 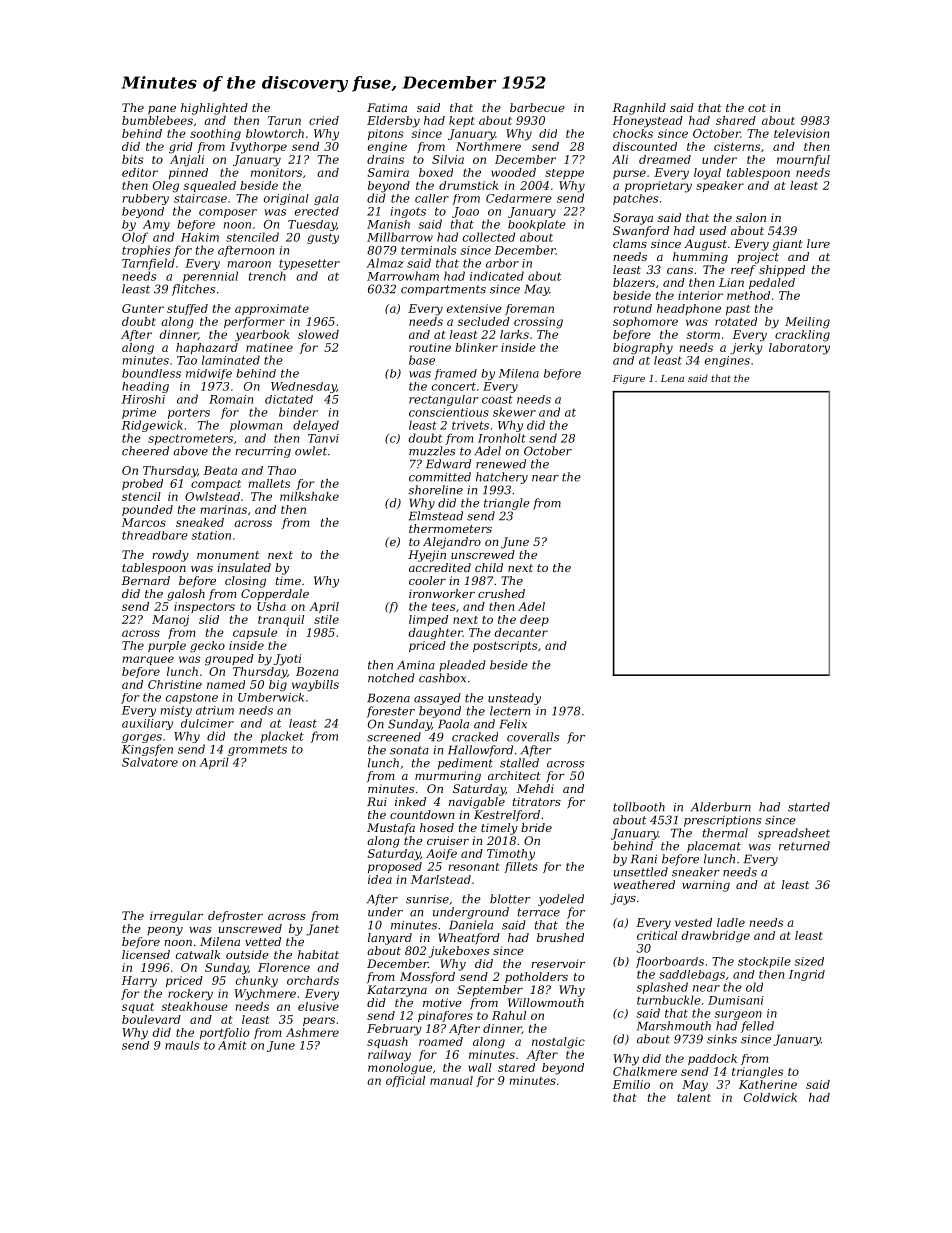 What do you see at coordinates (148, 660) in the screenshot?
I see `marquee` at bounding box center [148, 660].
